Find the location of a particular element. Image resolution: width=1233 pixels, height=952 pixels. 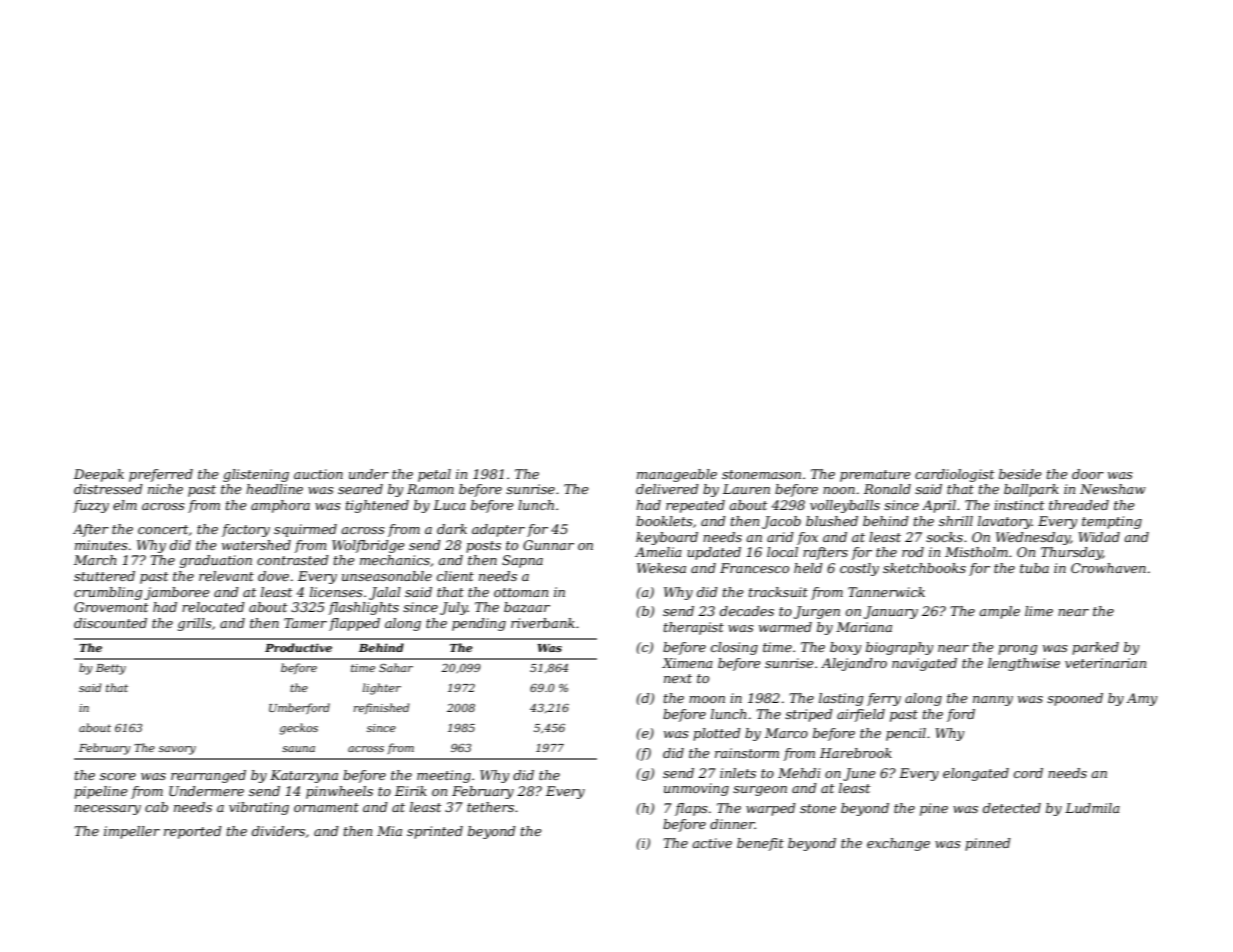

Amelia is located at coordinates (658, 552).
